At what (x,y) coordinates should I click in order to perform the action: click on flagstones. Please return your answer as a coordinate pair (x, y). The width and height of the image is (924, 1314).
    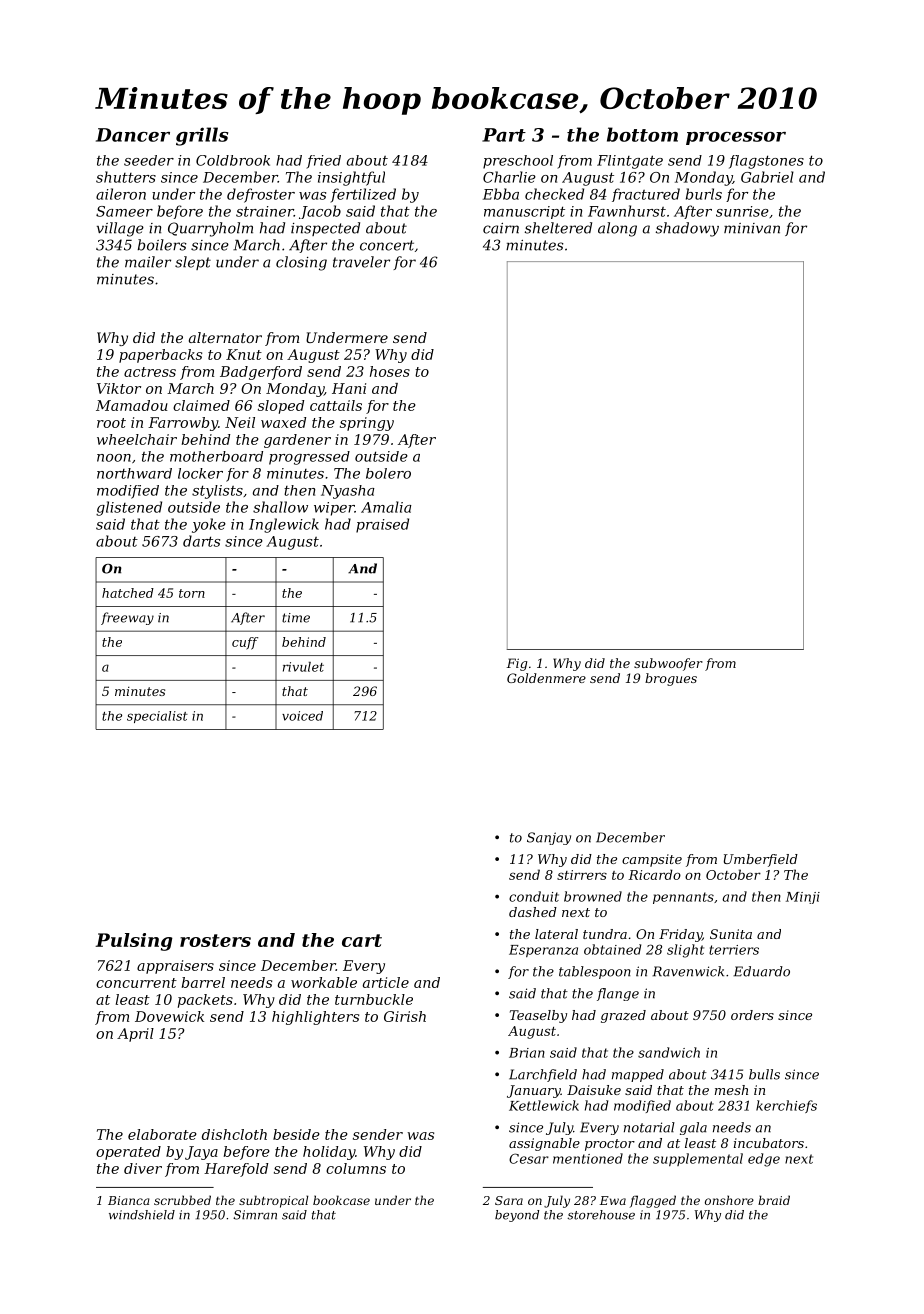
    Looking at the image, I should click on (766, 162).
